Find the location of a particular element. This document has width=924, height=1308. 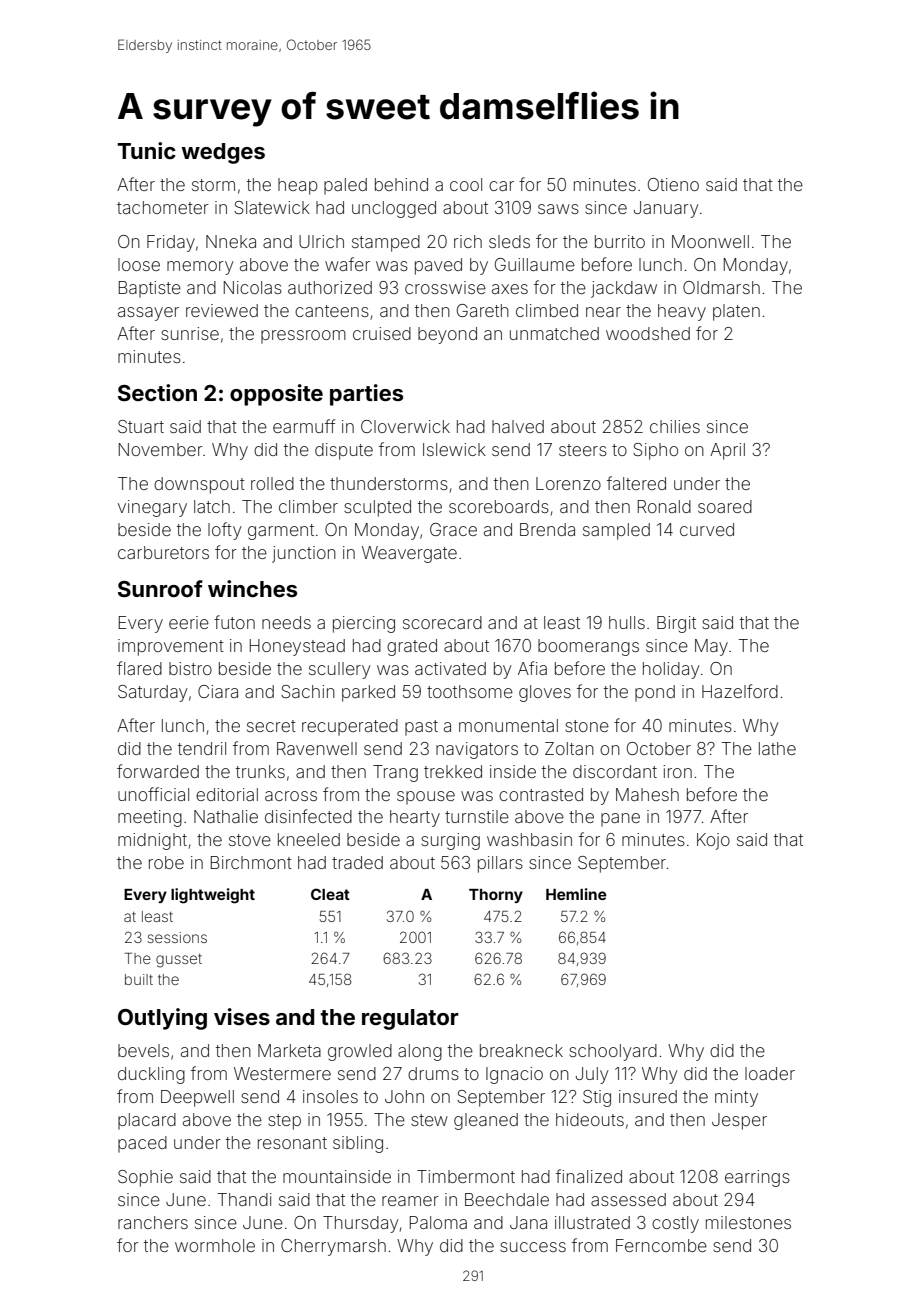

success is located at coordinates (533, 1247).
